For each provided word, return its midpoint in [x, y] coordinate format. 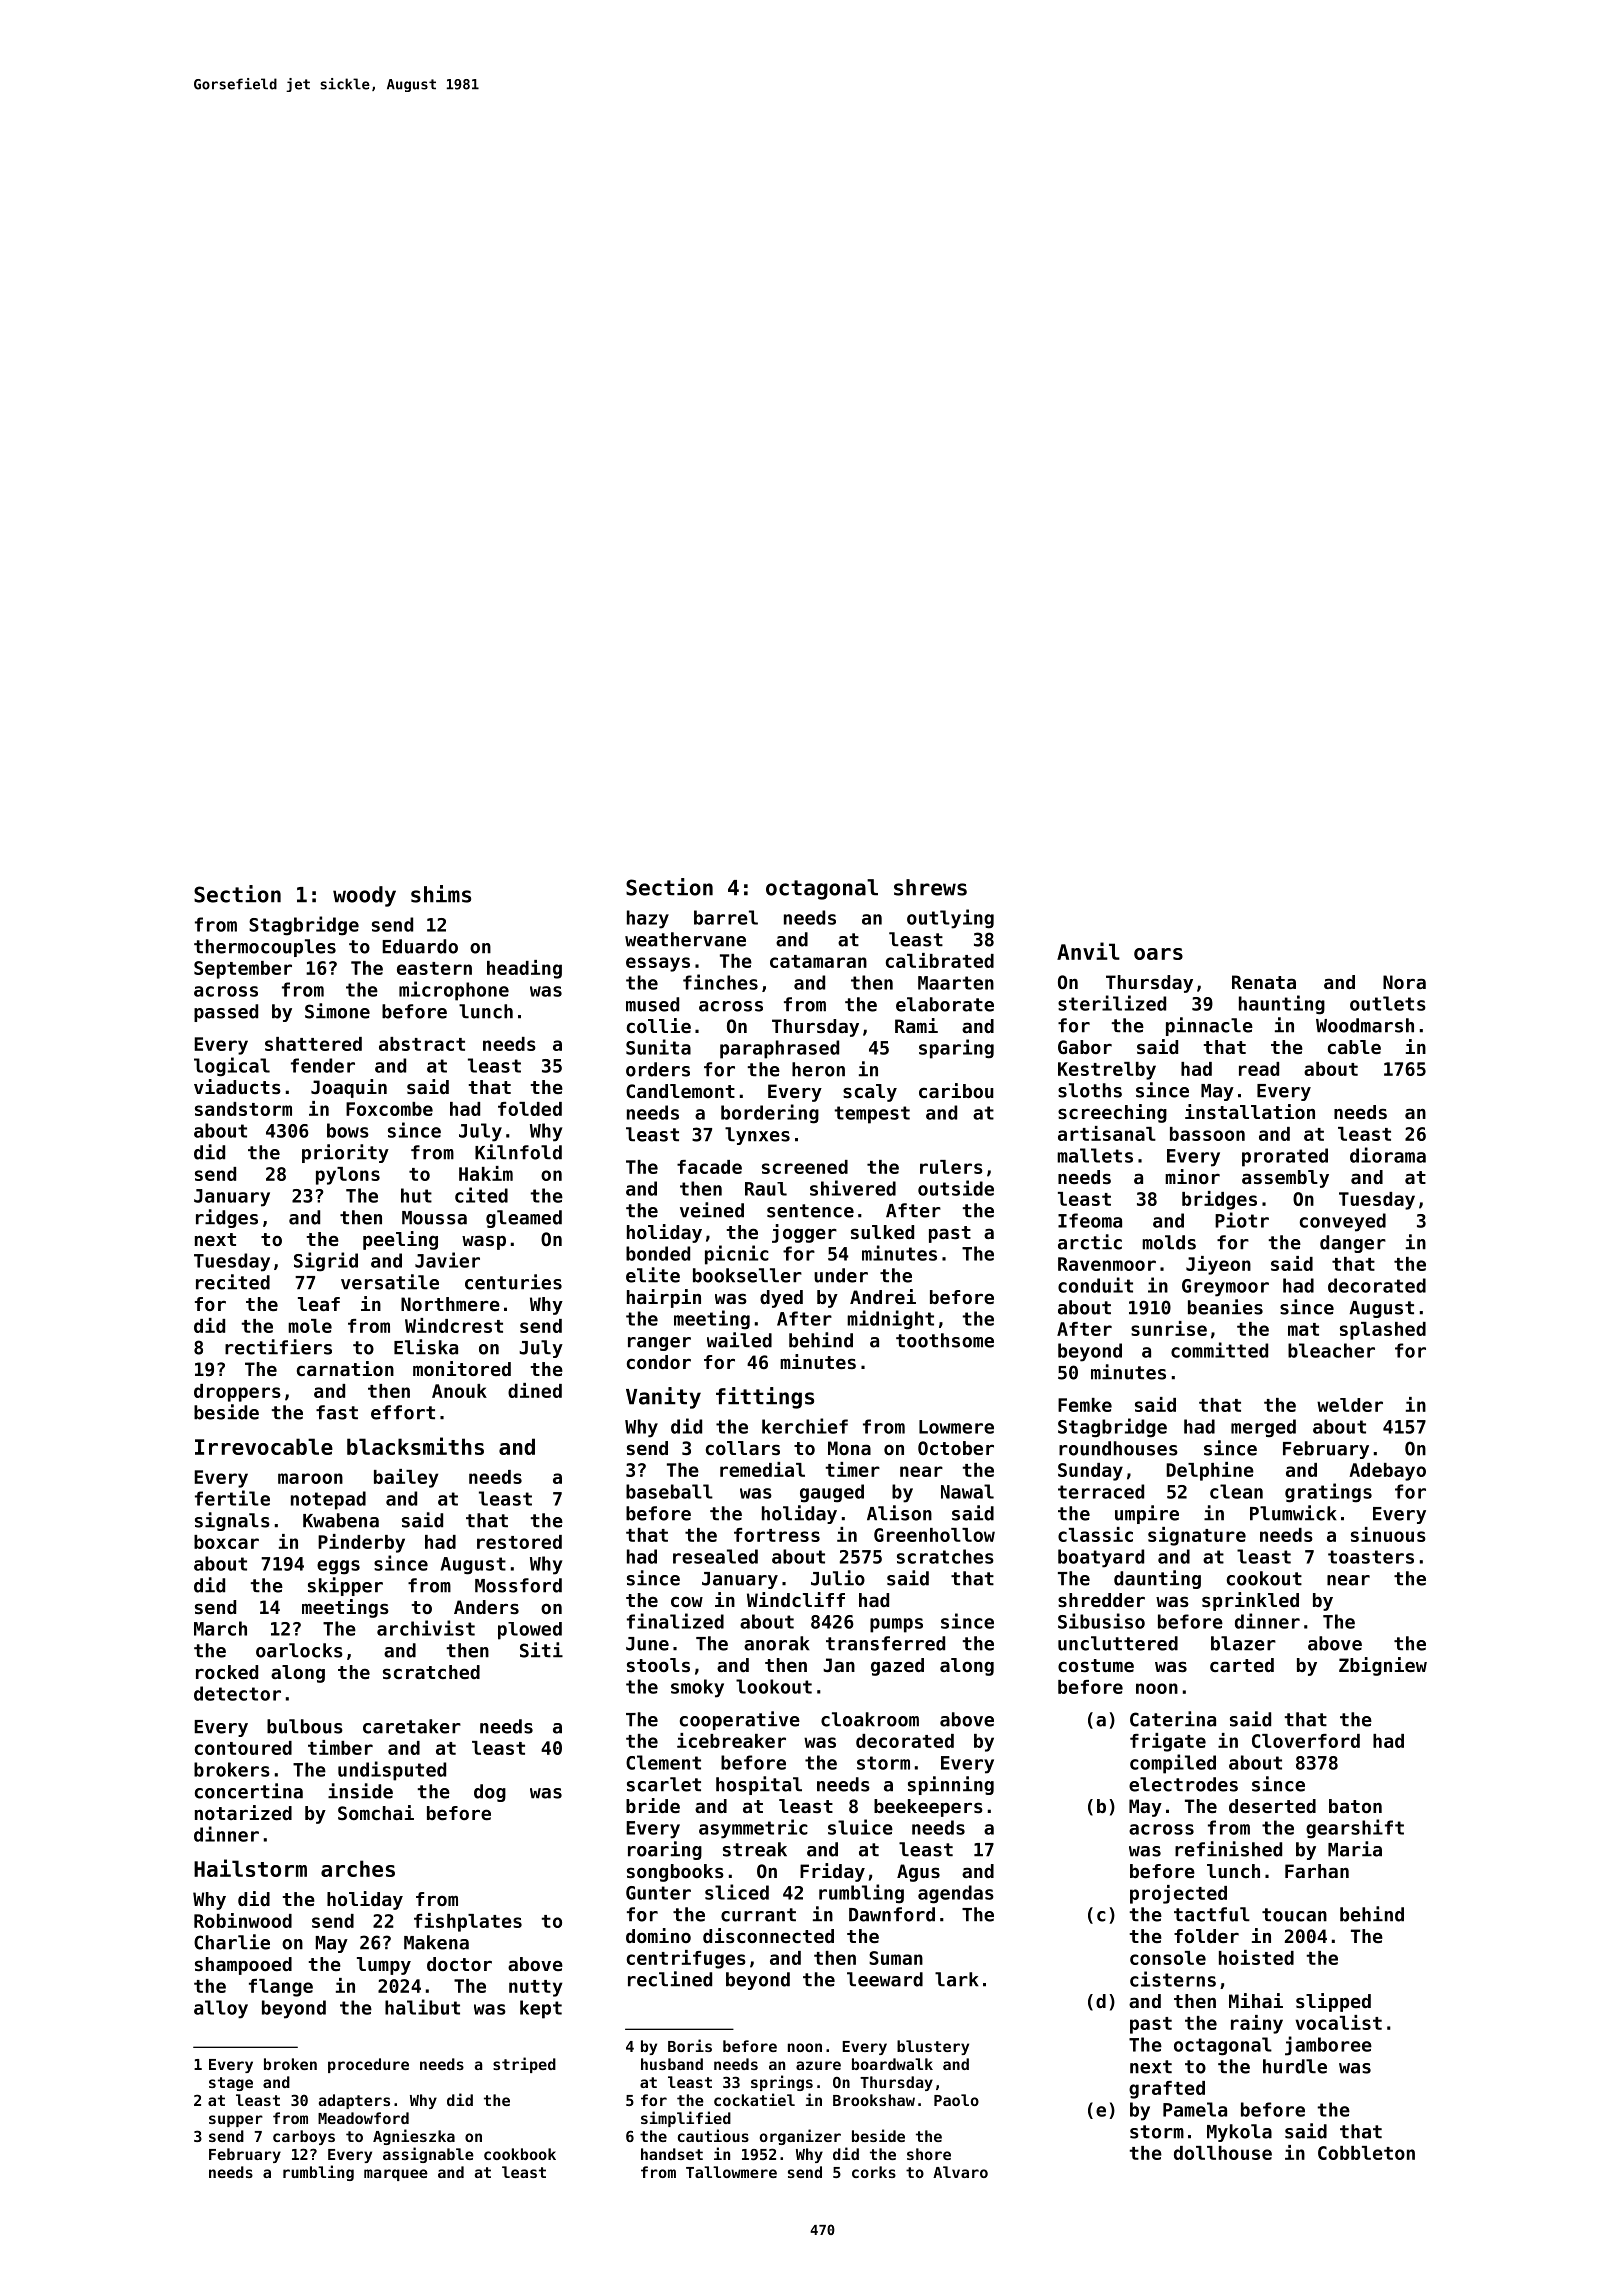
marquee [396, 2175]
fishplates [468, 1922]
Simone [337, 1011]
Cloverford [1306, 1741]
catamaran [818, 961]
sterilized [1112, 1003]
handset [672, 2154]
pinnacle [1209, 1026]
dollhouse [1223, 2153]
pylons [348, 1176]
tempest [872, 1115]
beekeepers [928, 1808]
